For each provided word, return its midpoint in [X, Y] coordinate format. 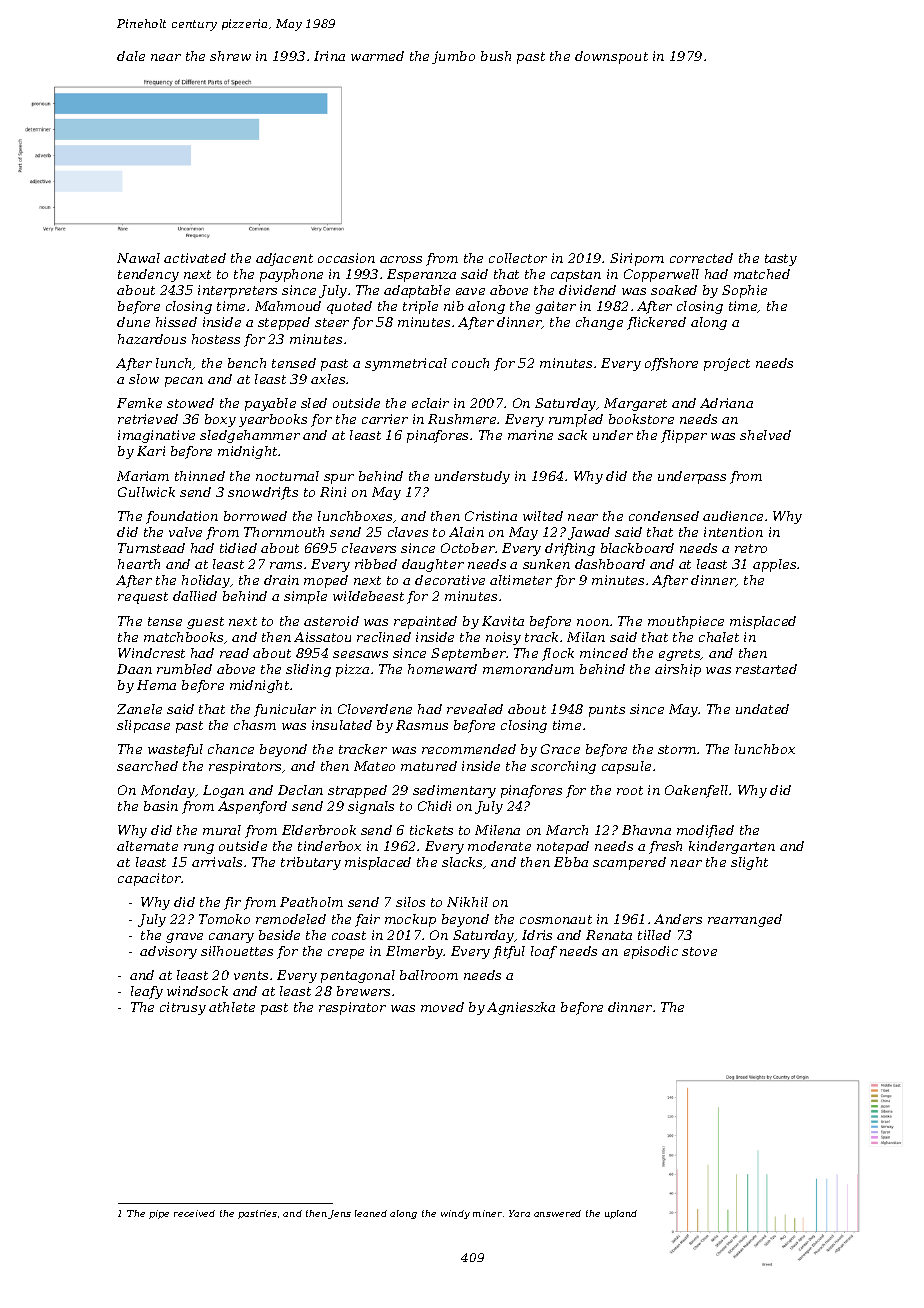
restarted [766, 669]
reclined [384, 637]
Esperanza [421, 275]
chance [231, 749]
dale [131, 56]
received [194, 1213]
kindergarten [732, 847]
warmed [377, 56]
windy [455, 1214]
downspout [611, 57]
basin [161, 806]
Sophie [744, 291]
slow [144, 379]
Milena [497, 830]
